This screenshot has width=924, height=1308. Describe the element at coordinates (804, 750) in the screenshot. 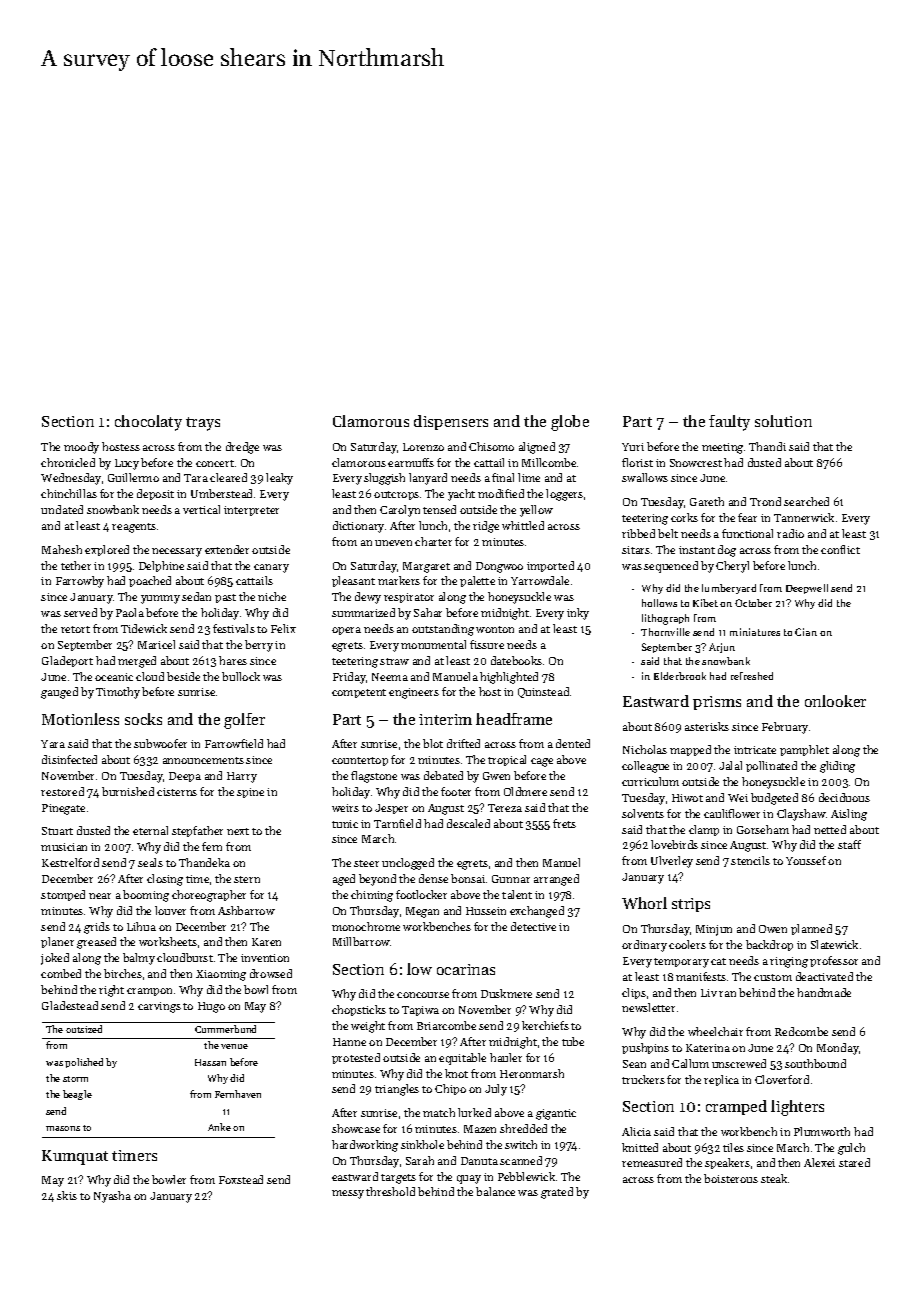

I see `pamphlet` at that location.
